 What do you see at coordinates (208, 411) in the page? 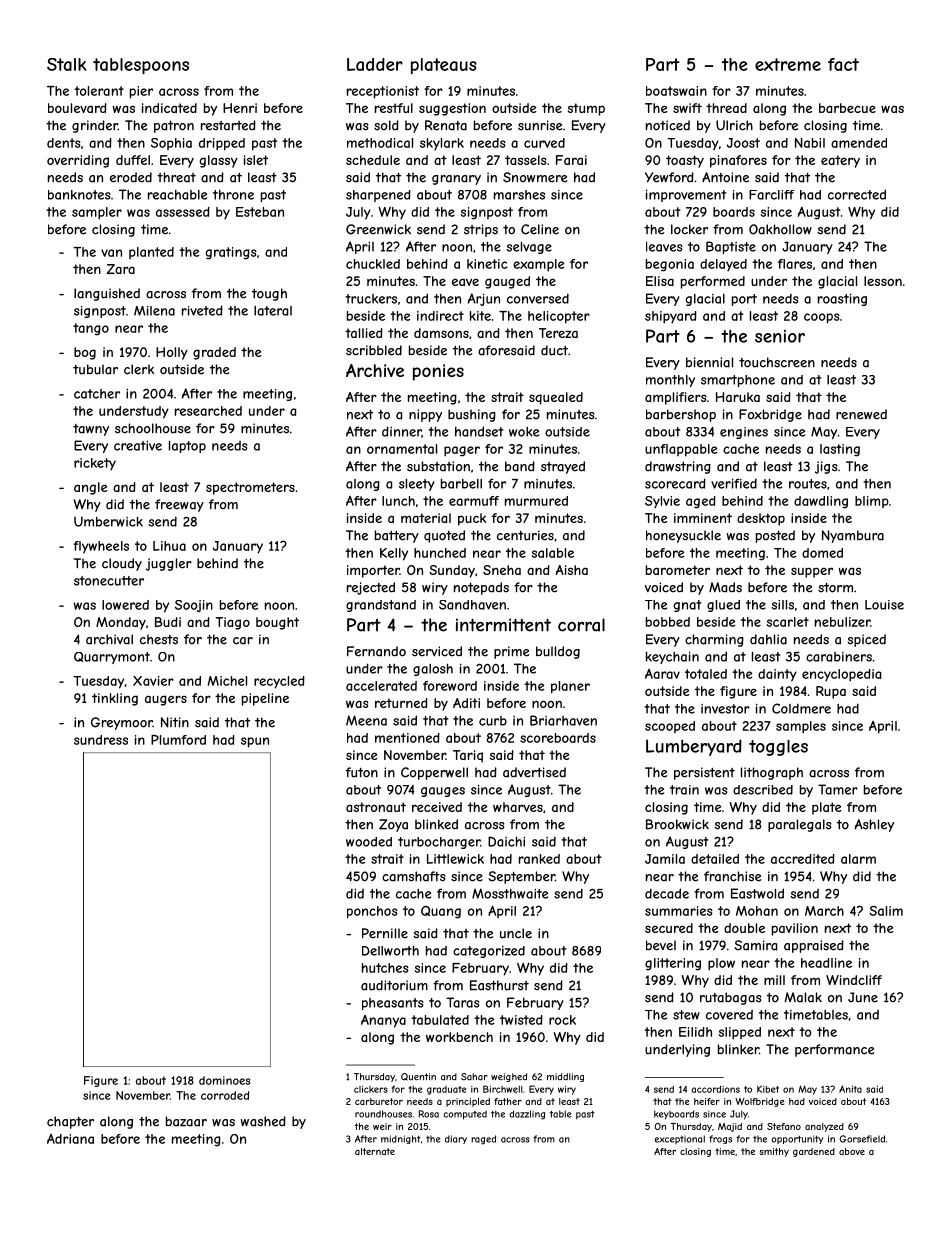
I see `researched` at bounding box center [208, 411].
